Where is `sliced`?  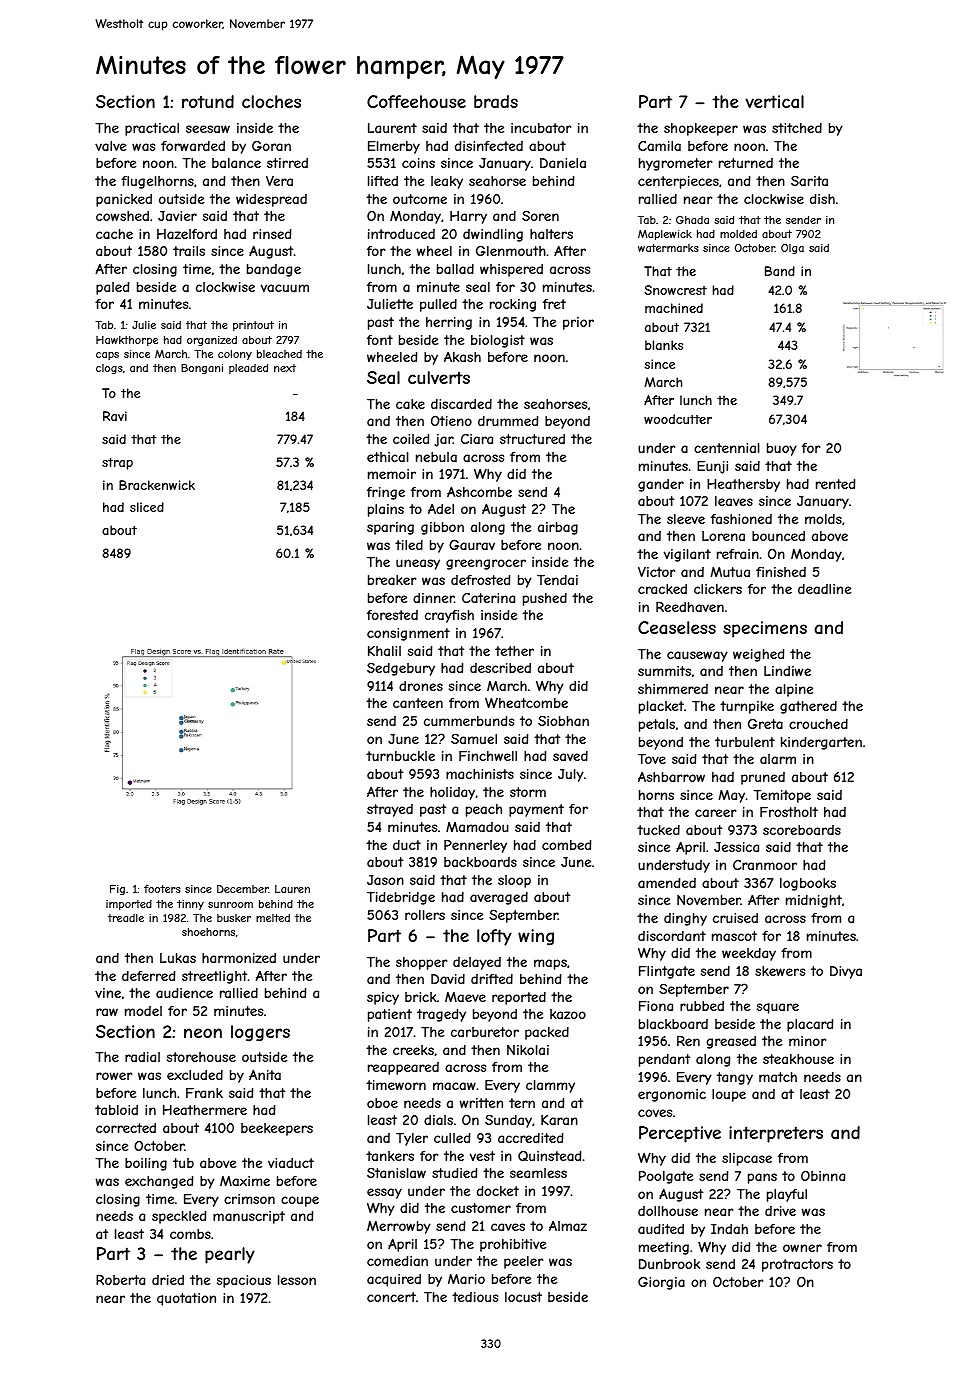
sliced is located at coordinates (147, 507).
